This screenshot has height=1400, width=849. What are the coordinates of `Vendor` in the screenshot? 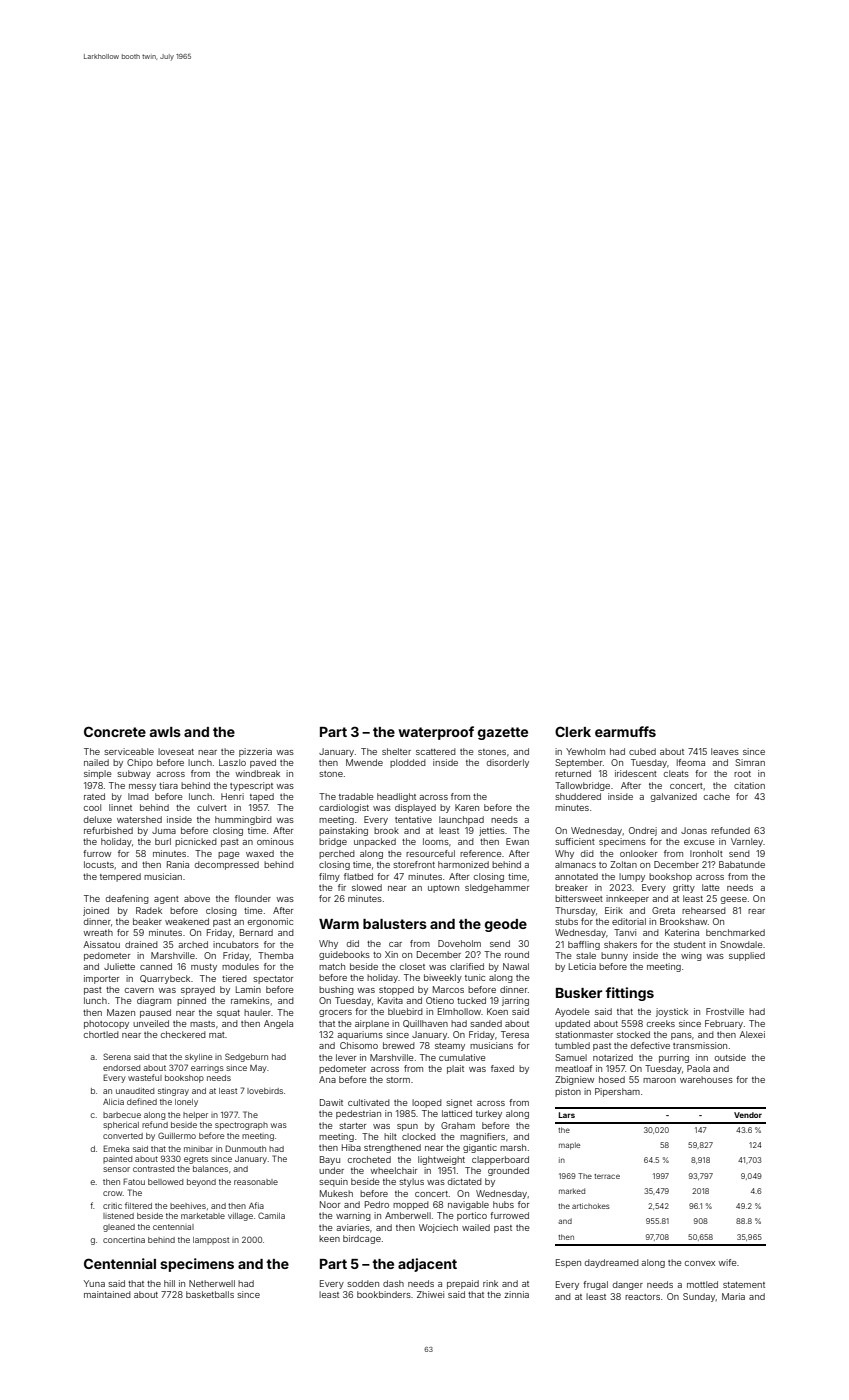 It's located at (748, 1115).
